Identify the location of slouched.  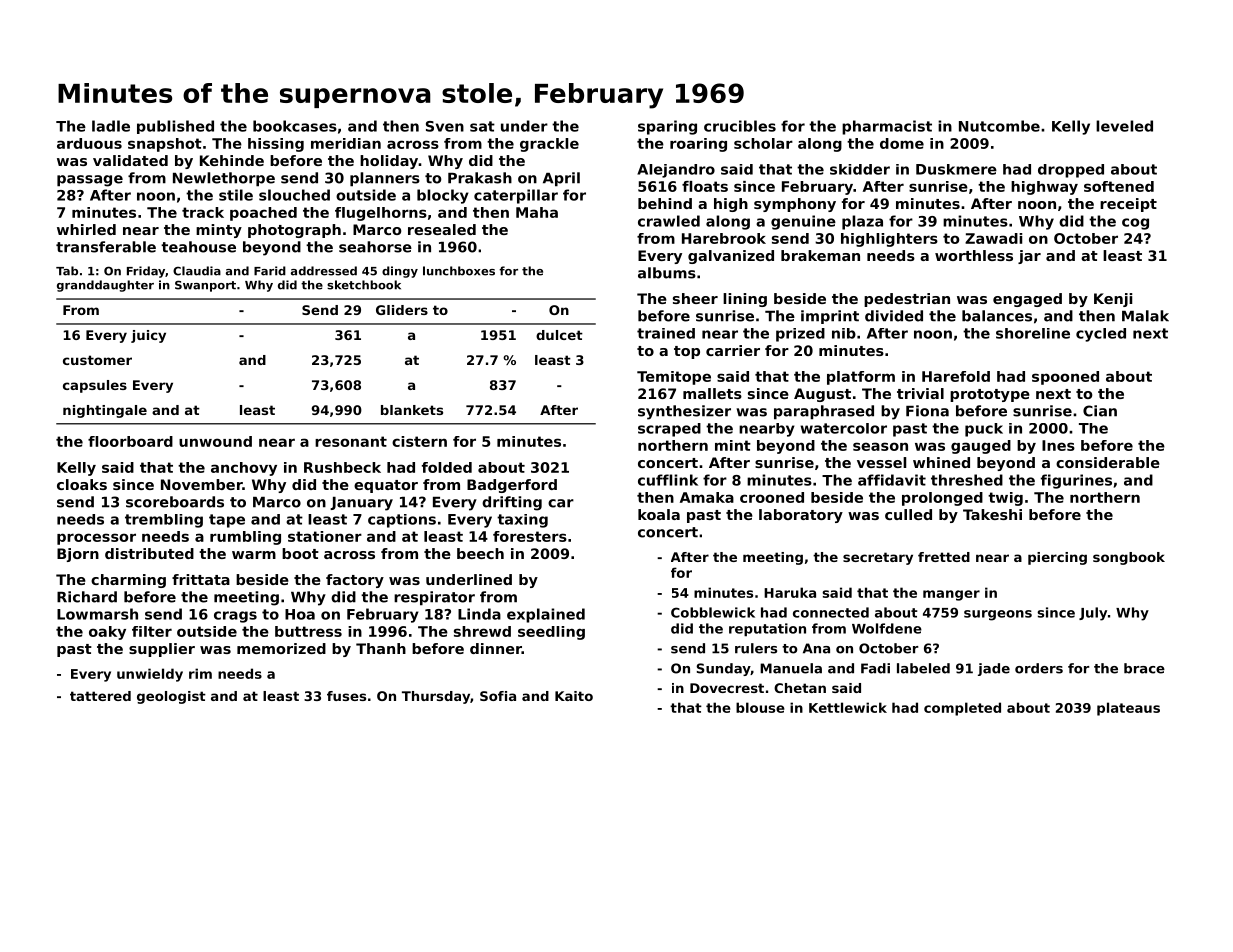
(294, 195).
